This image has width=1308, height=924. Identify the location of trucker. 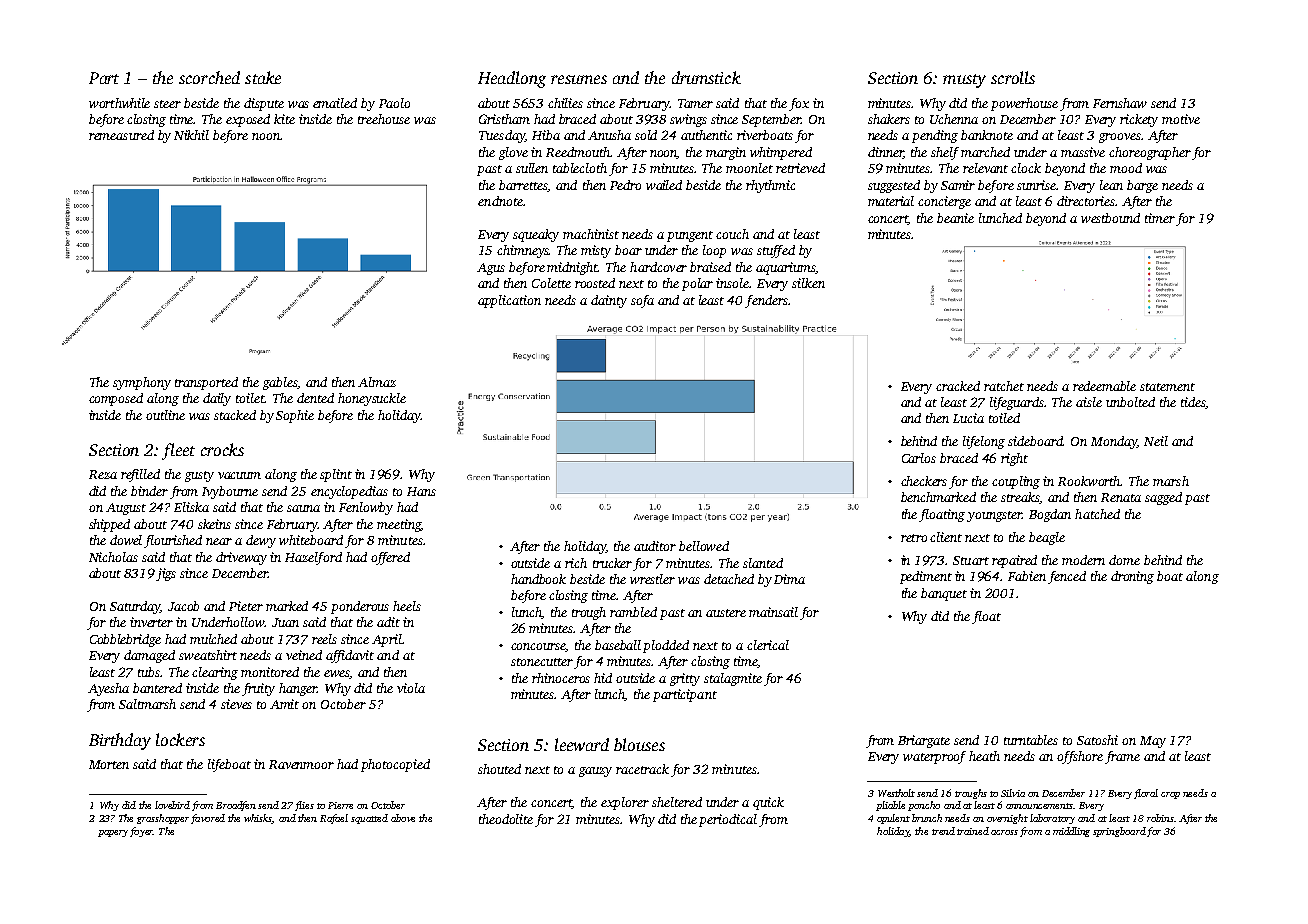
(612, 563).
